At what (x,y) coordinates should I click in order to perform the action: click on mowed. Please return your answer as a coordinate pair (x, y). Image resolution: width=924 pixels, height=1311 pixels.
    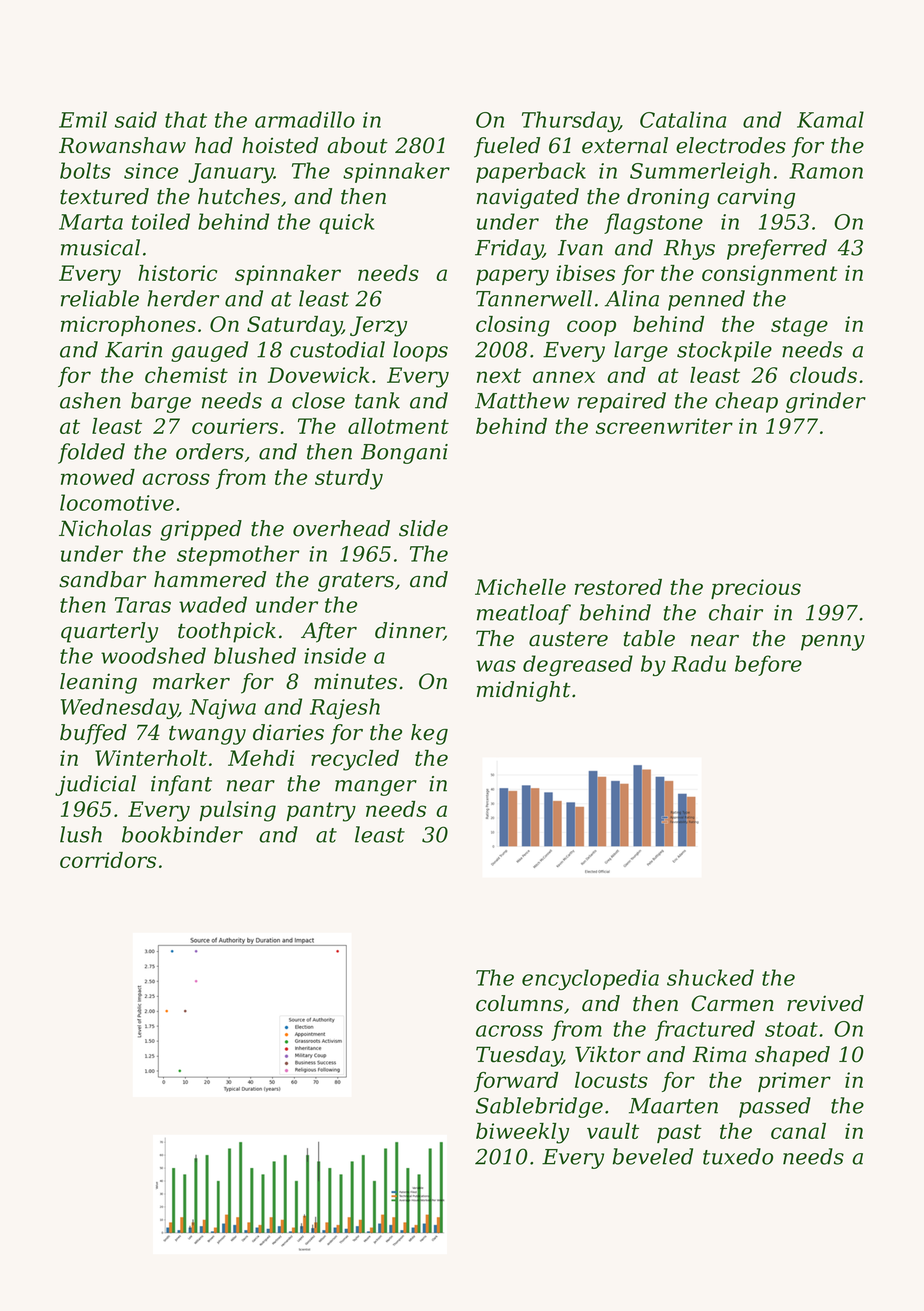
    Looking at the image, I should click on (98, 477).
